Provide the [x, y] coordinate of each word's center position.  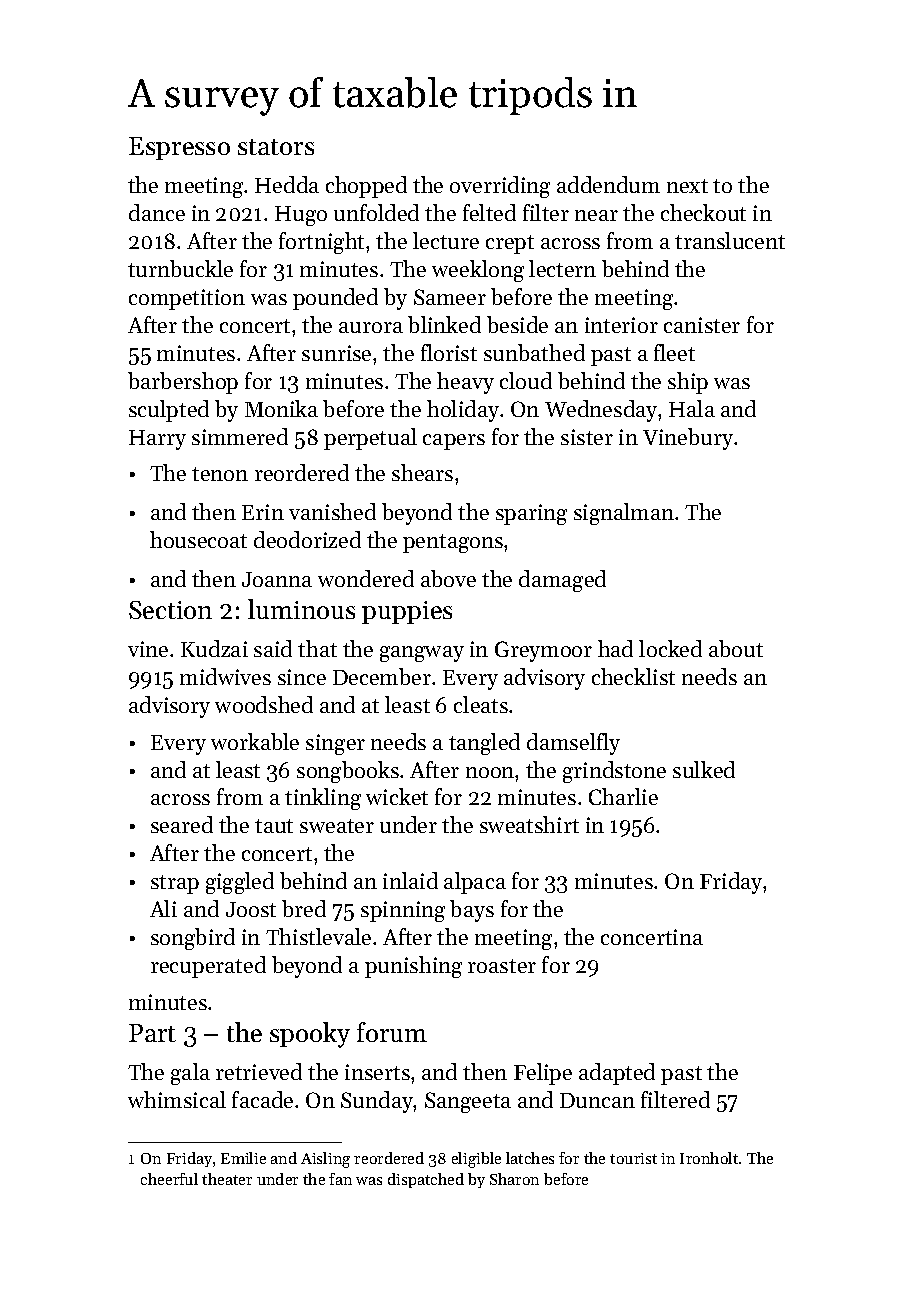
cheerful [169, 1179]
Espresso [179, 148]
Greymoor [543, 651]
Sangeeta [468, 1102]
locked [670, 648]
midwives [225, 676]
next [687, 186]
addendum [608, 184]
